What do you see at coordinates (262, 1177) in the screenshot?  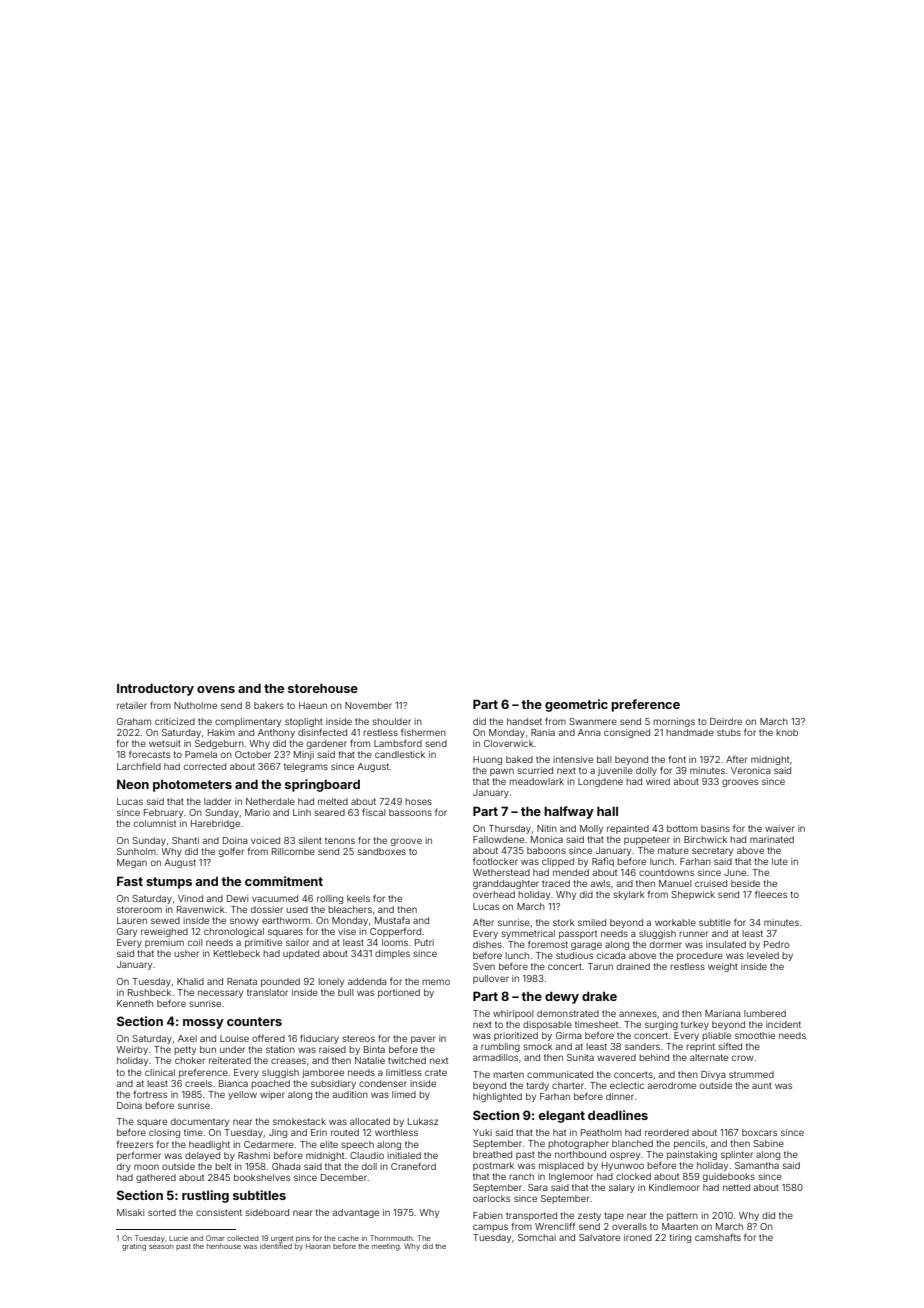 I see `bookshelves` at bounding box center [262, 1177].
